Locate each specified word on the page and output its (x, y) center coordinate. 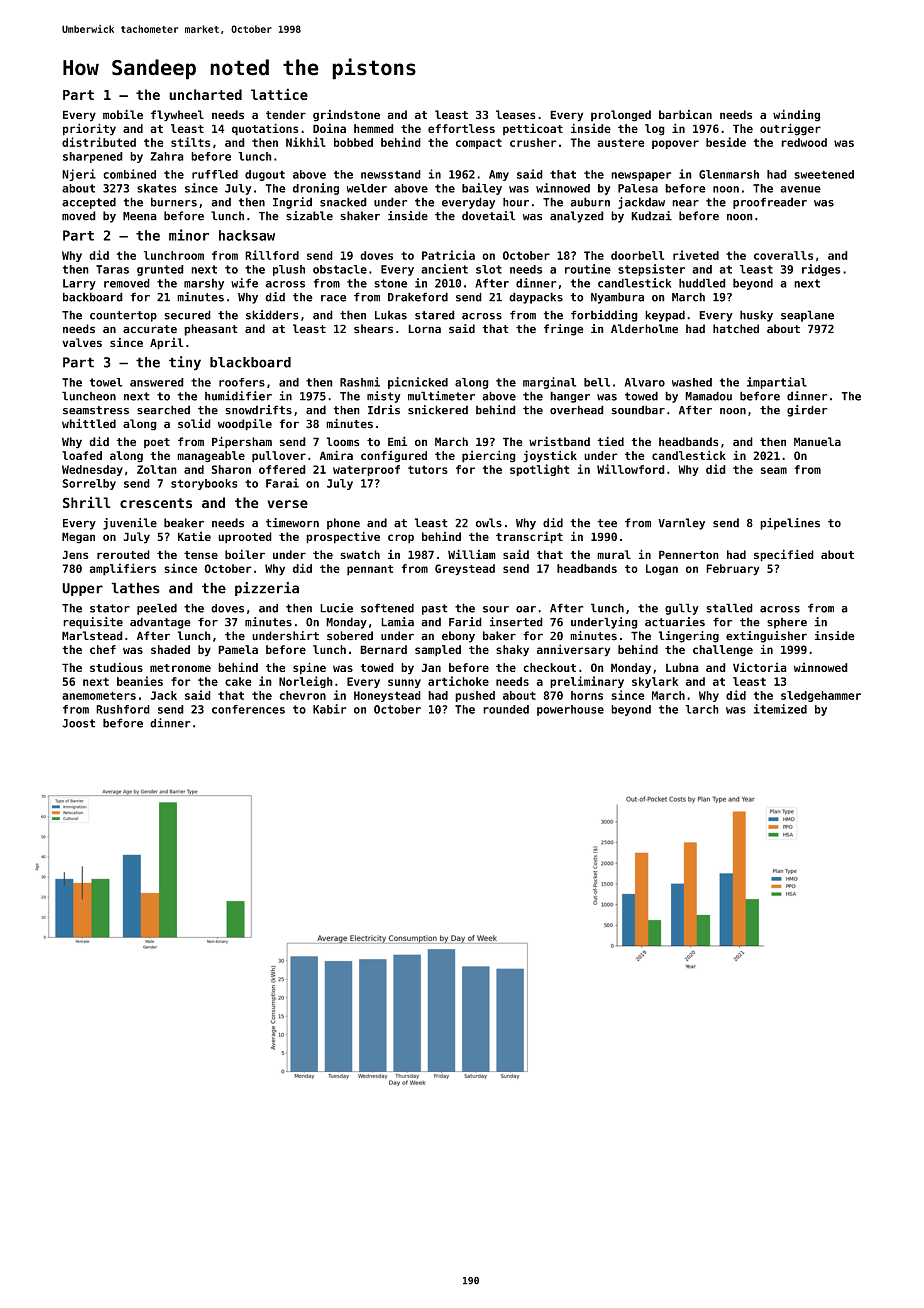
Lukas (391, 315)
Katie (194, 536)
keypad (665, 316)
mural (614, 554)
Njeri (79, 175)
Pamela (238, 649)
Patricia (448, 255)
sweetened (824, 174)
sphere (787, 623)
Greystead (465, 570)
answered (157, 382)
